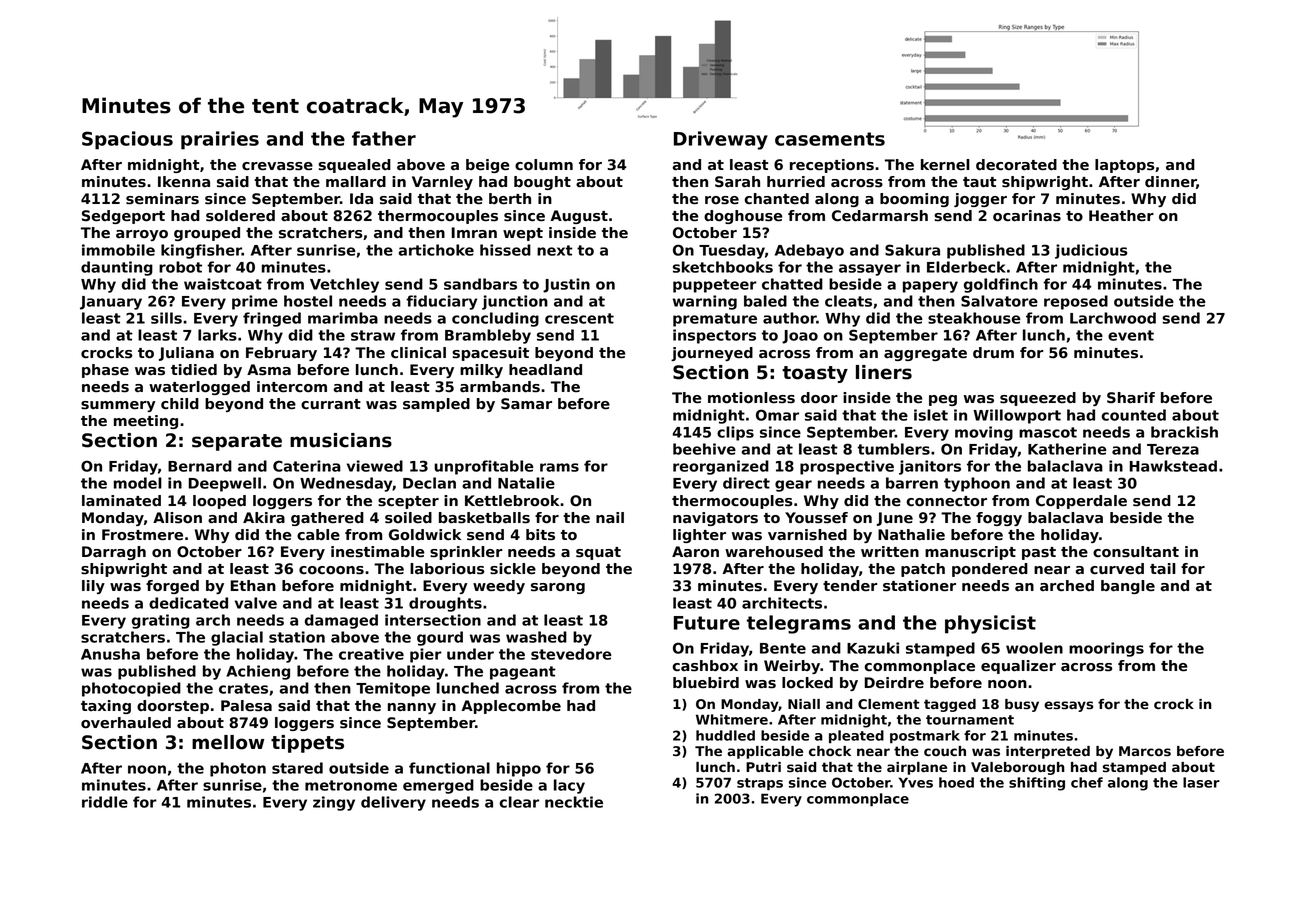  What do you see at coordinates (341, 440) in the screenshot?
I see `musicians` at bounding box center [341, 440].
